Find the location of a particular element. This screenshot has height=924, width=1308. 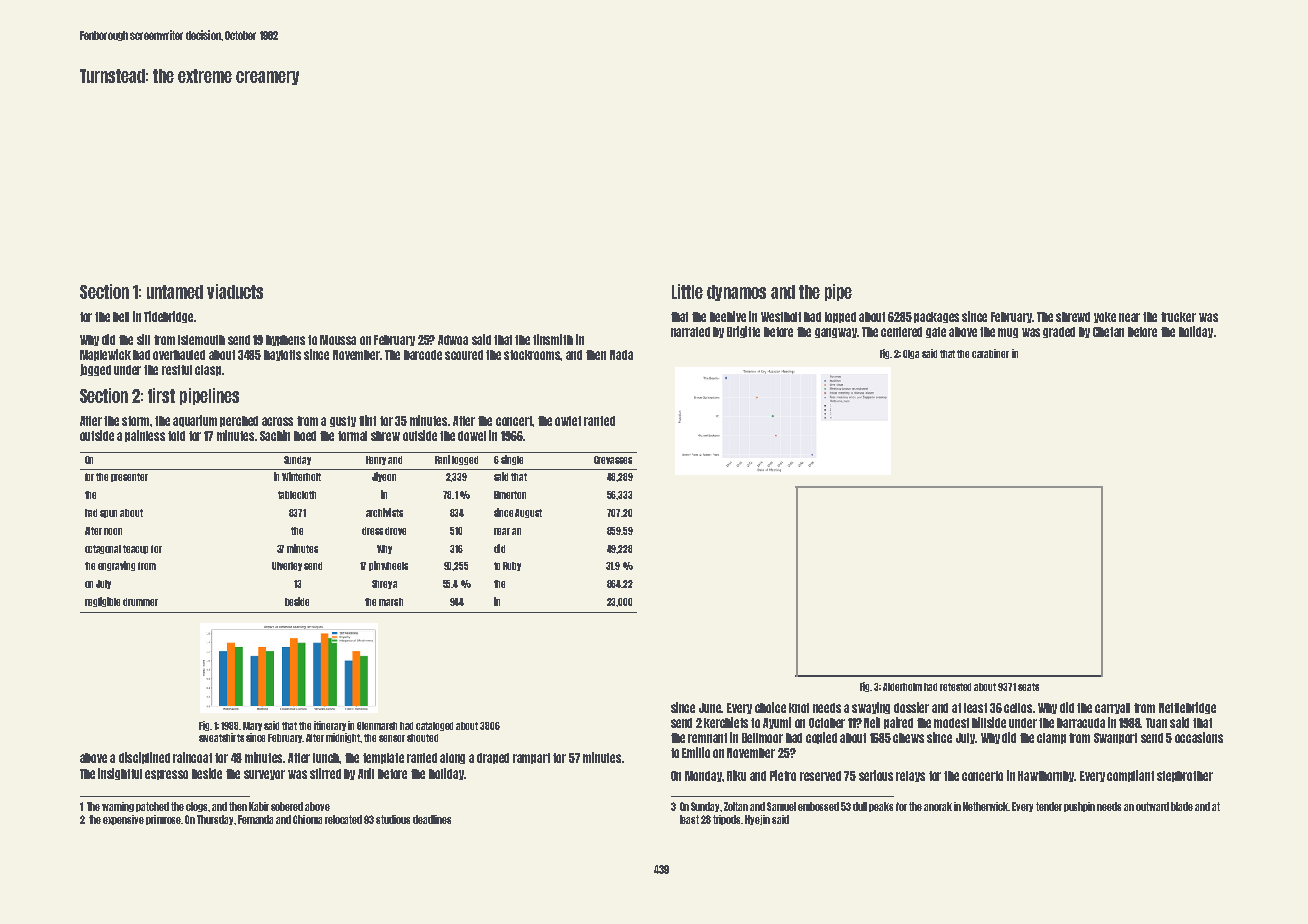

drummer is located at coordinates (140, 602).
